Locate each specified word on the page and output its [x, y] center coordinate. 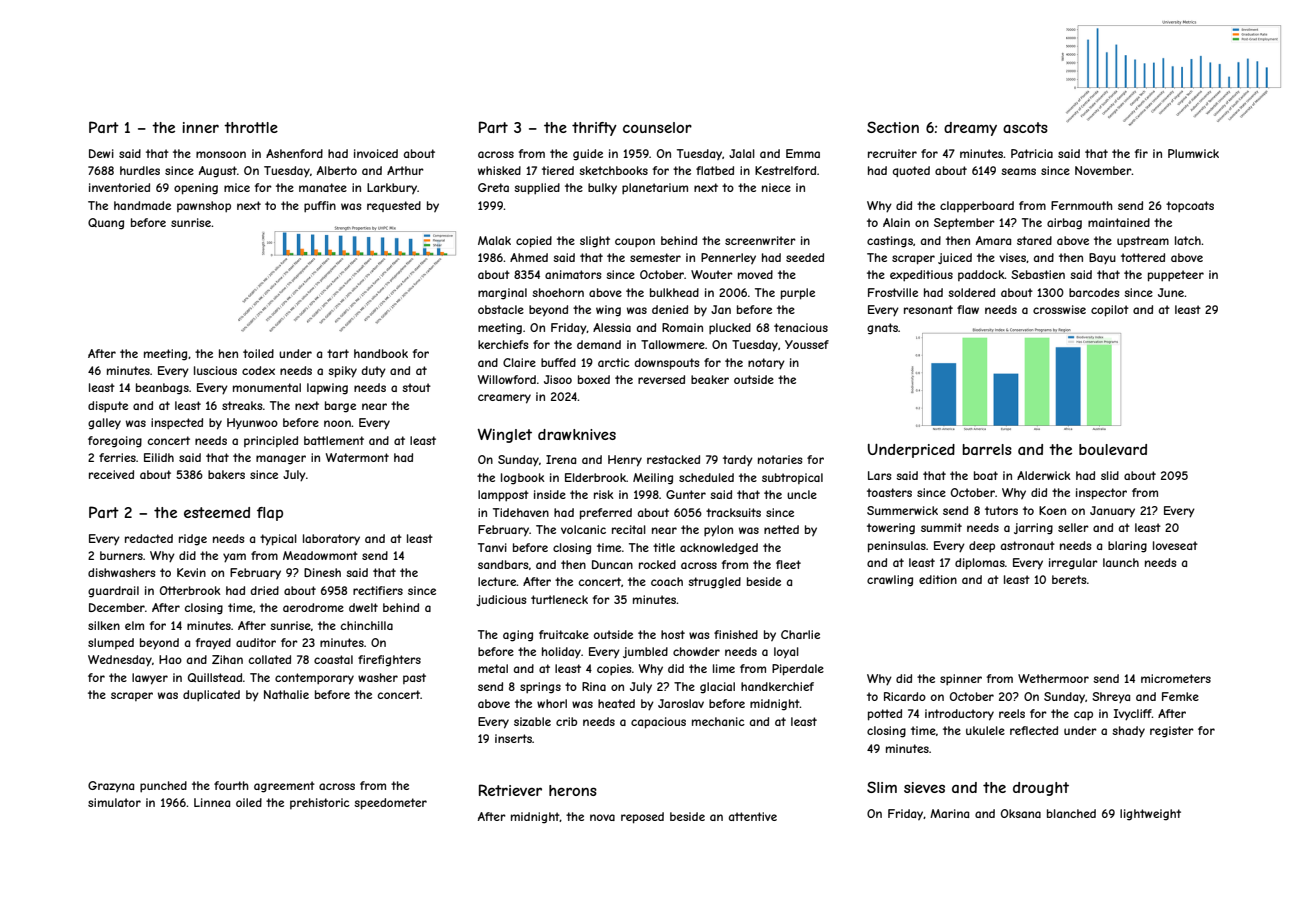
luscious [215, 370]
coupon [635, 242]
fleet [788, 564]
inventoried [119, 187]
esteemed [217, 512]
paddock [981, 275]
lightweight [1150, 815]
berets [1069, 579]
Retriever [510, 790]
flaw [968, 309]
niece [776, 187]
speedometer [390, 804]
